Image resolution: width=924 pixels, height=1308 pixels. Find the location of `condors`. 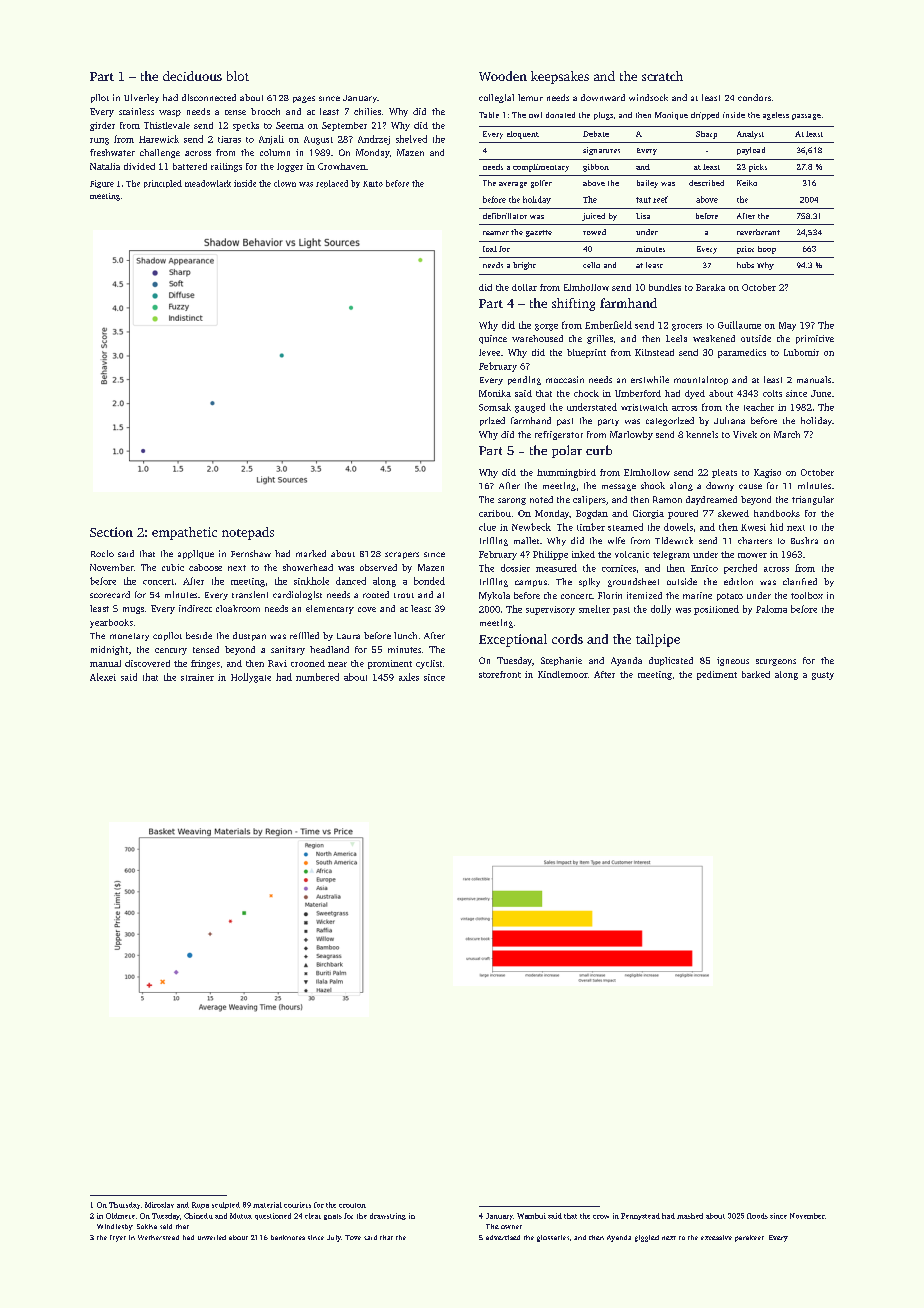

condors is located at coordinates (754, 97).
